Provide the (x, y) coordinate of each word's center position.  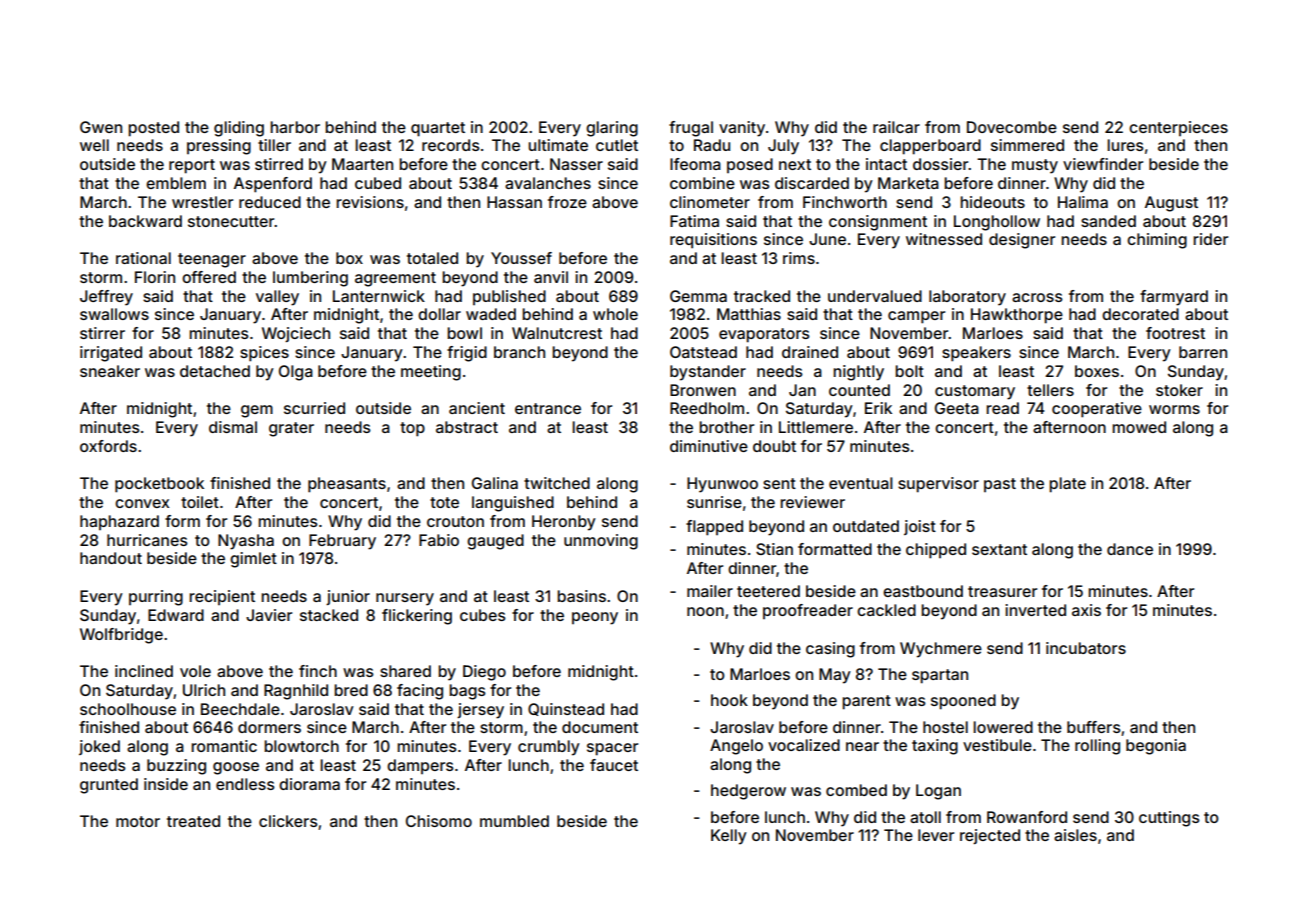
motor (138, 821)
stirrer (102, 333)
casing (830, 650)
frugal (691, 129)
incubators (1086, 648)
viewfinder (1103, 164)
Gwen (101, 127)
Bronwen (703, 390)
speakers (976, 354)
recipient (222, 597)
